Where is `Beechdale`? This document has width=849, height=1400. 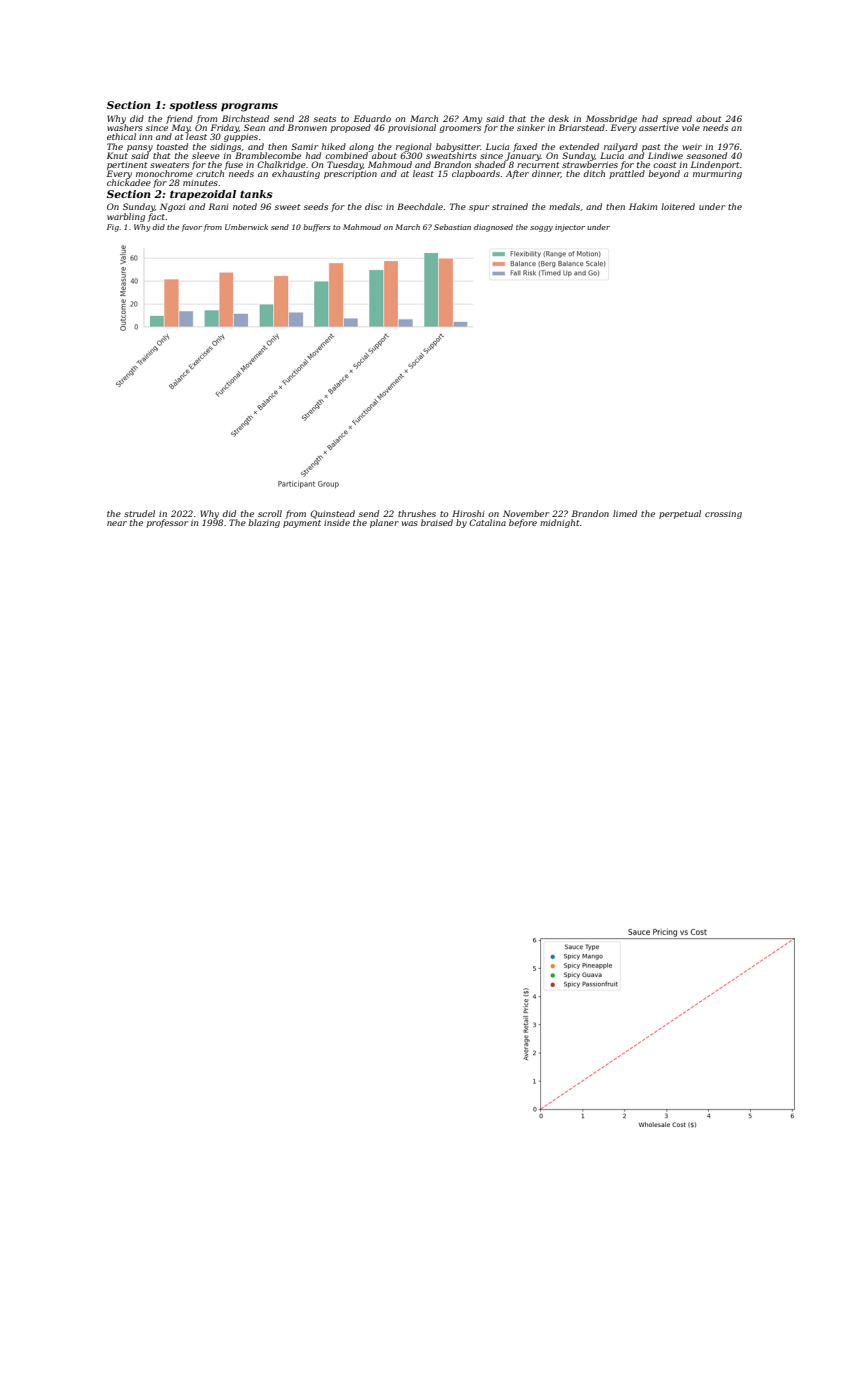 Beechdale is located at coordinates (420, 206).
